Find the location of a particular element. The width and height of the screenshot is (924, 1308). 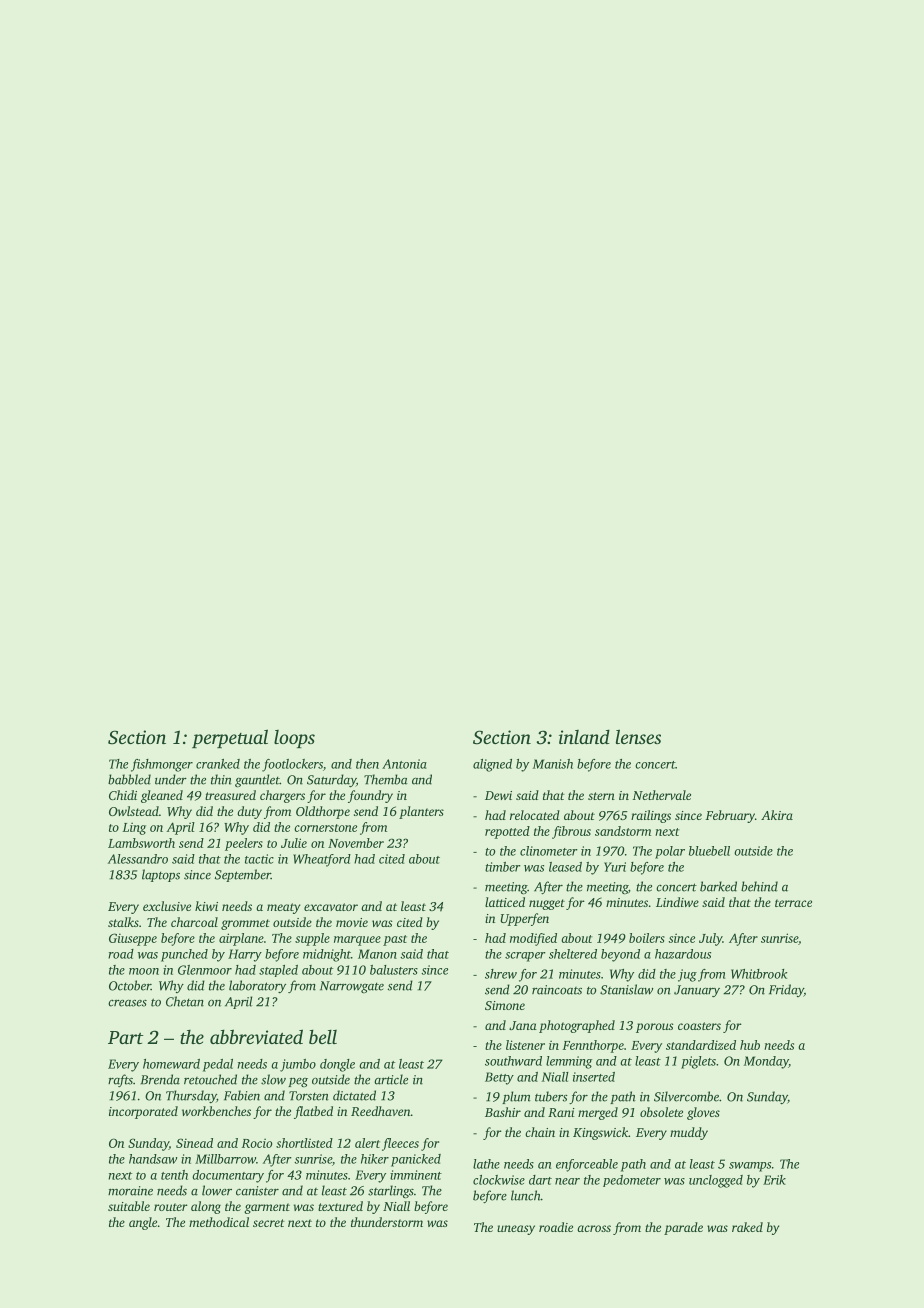

shrew is located at coordinates (501, 974).
